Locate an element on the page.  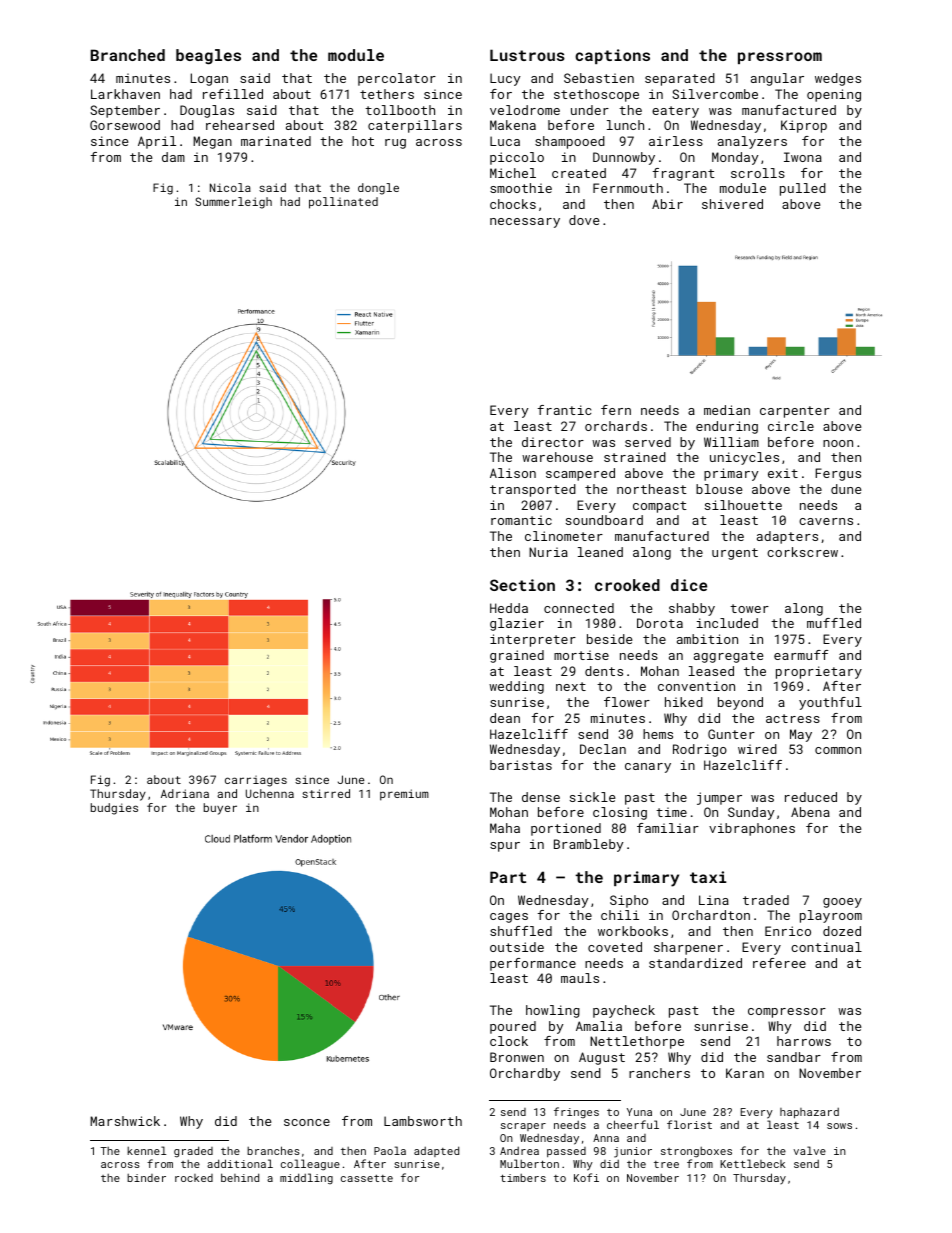
pressroom is located at coordinates (780, 58).
